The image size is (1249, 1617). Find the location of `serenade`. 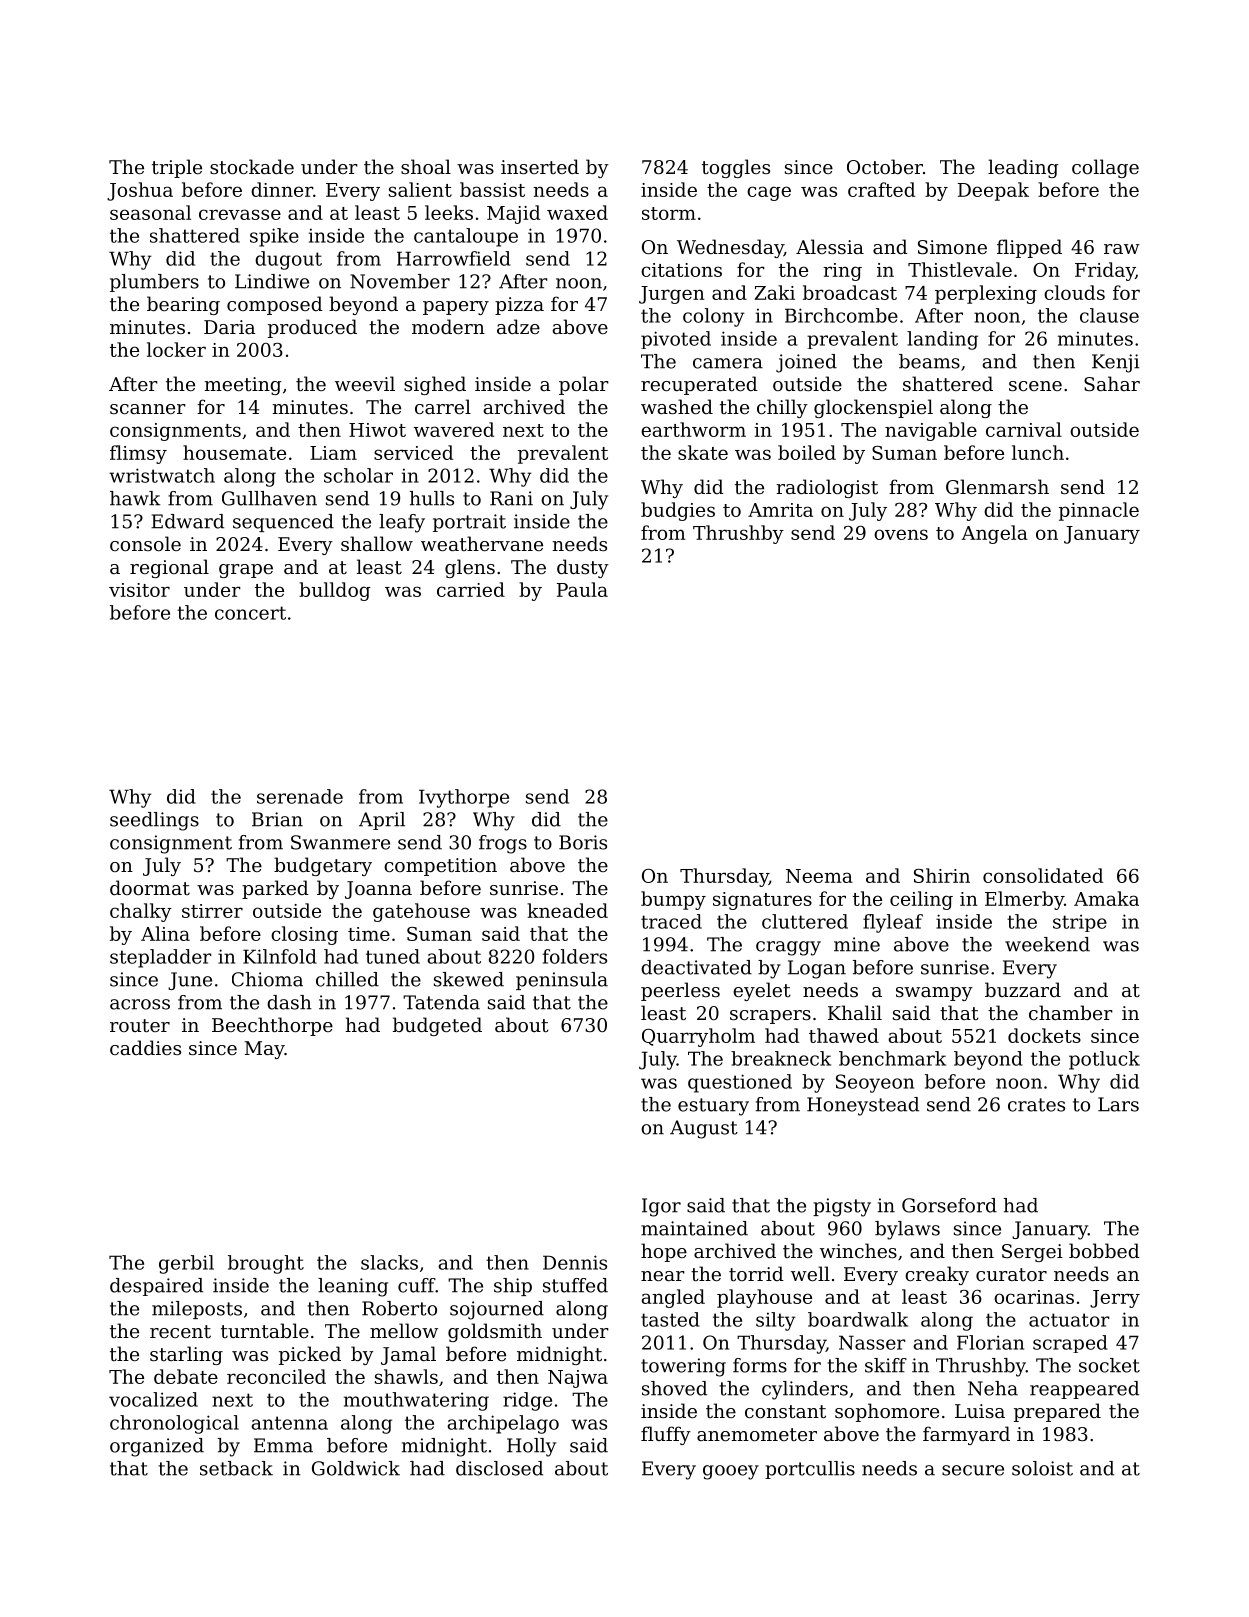

serenade is located at coordinates (300, 796).
